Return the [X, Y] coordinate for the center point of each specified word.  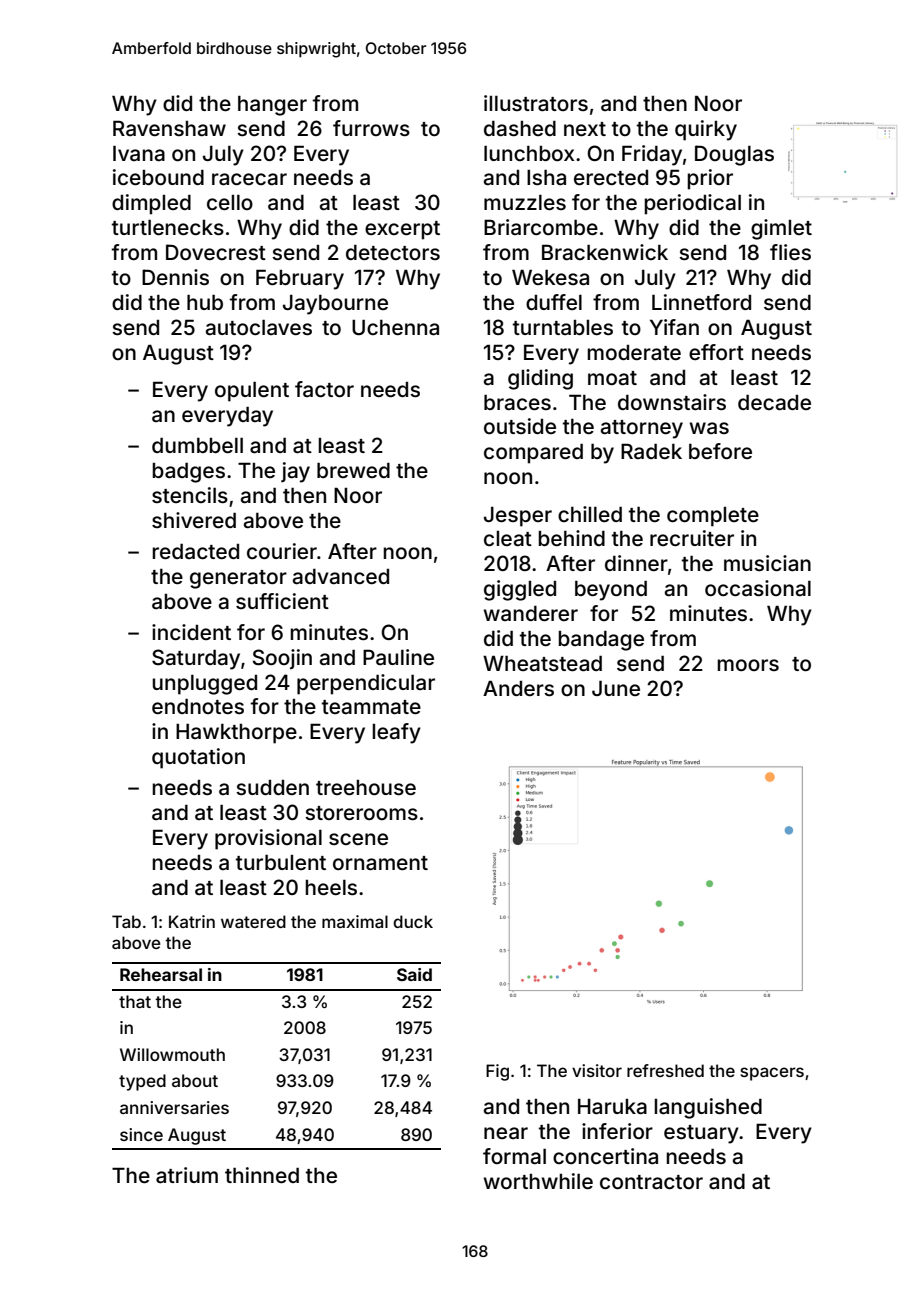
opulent [252, 392]
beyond [611, 591]
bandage [601, 641]
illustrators [536, 103]
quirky [706, 130]
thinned [262, 1175]
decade [774, 402]
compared [533, 454]
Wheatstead [542, 663]
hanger [272, 106]
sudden [272, 787]
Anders [518, 688]
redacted [195, 551]
